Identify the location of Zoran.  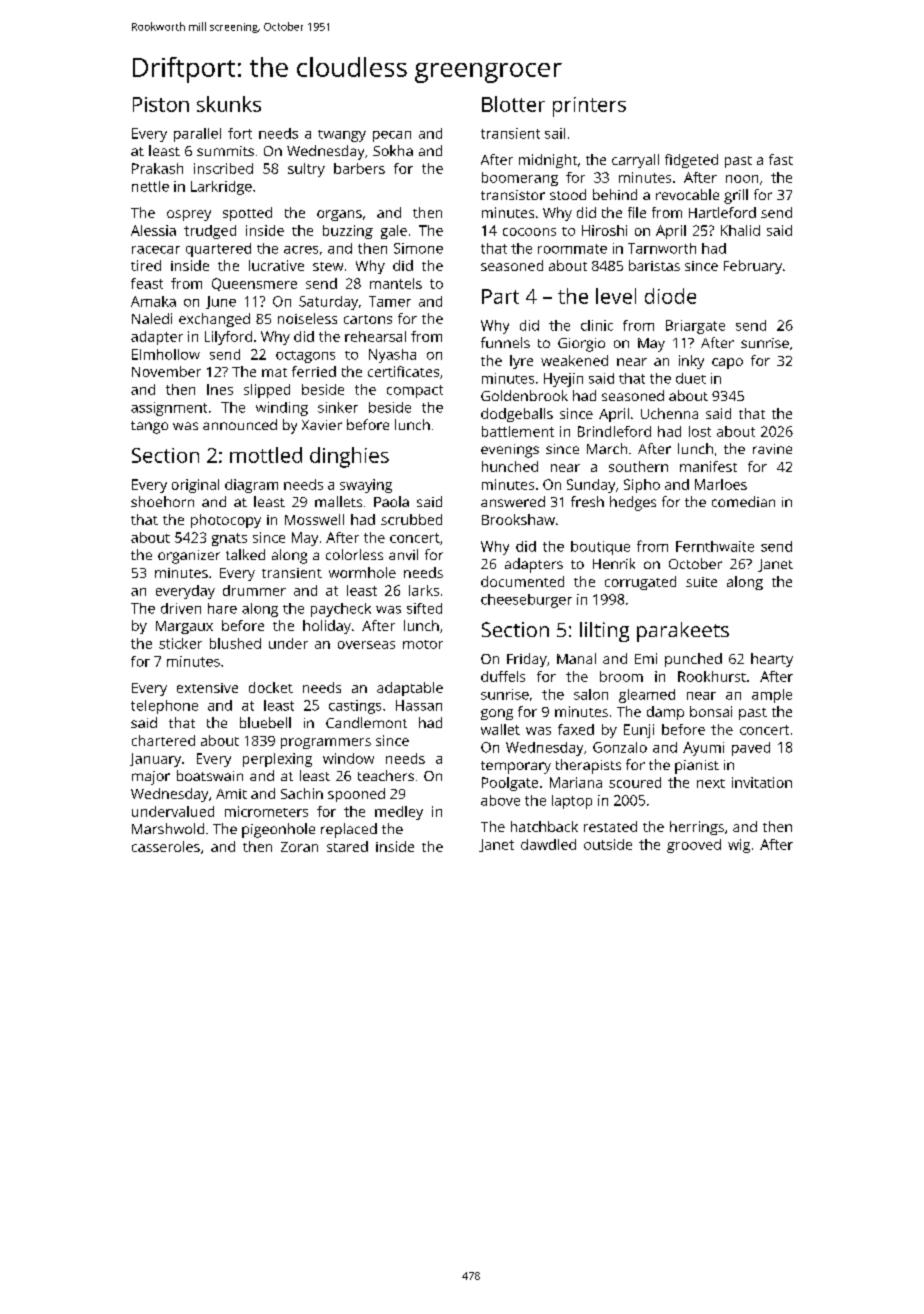
(299, 847).
